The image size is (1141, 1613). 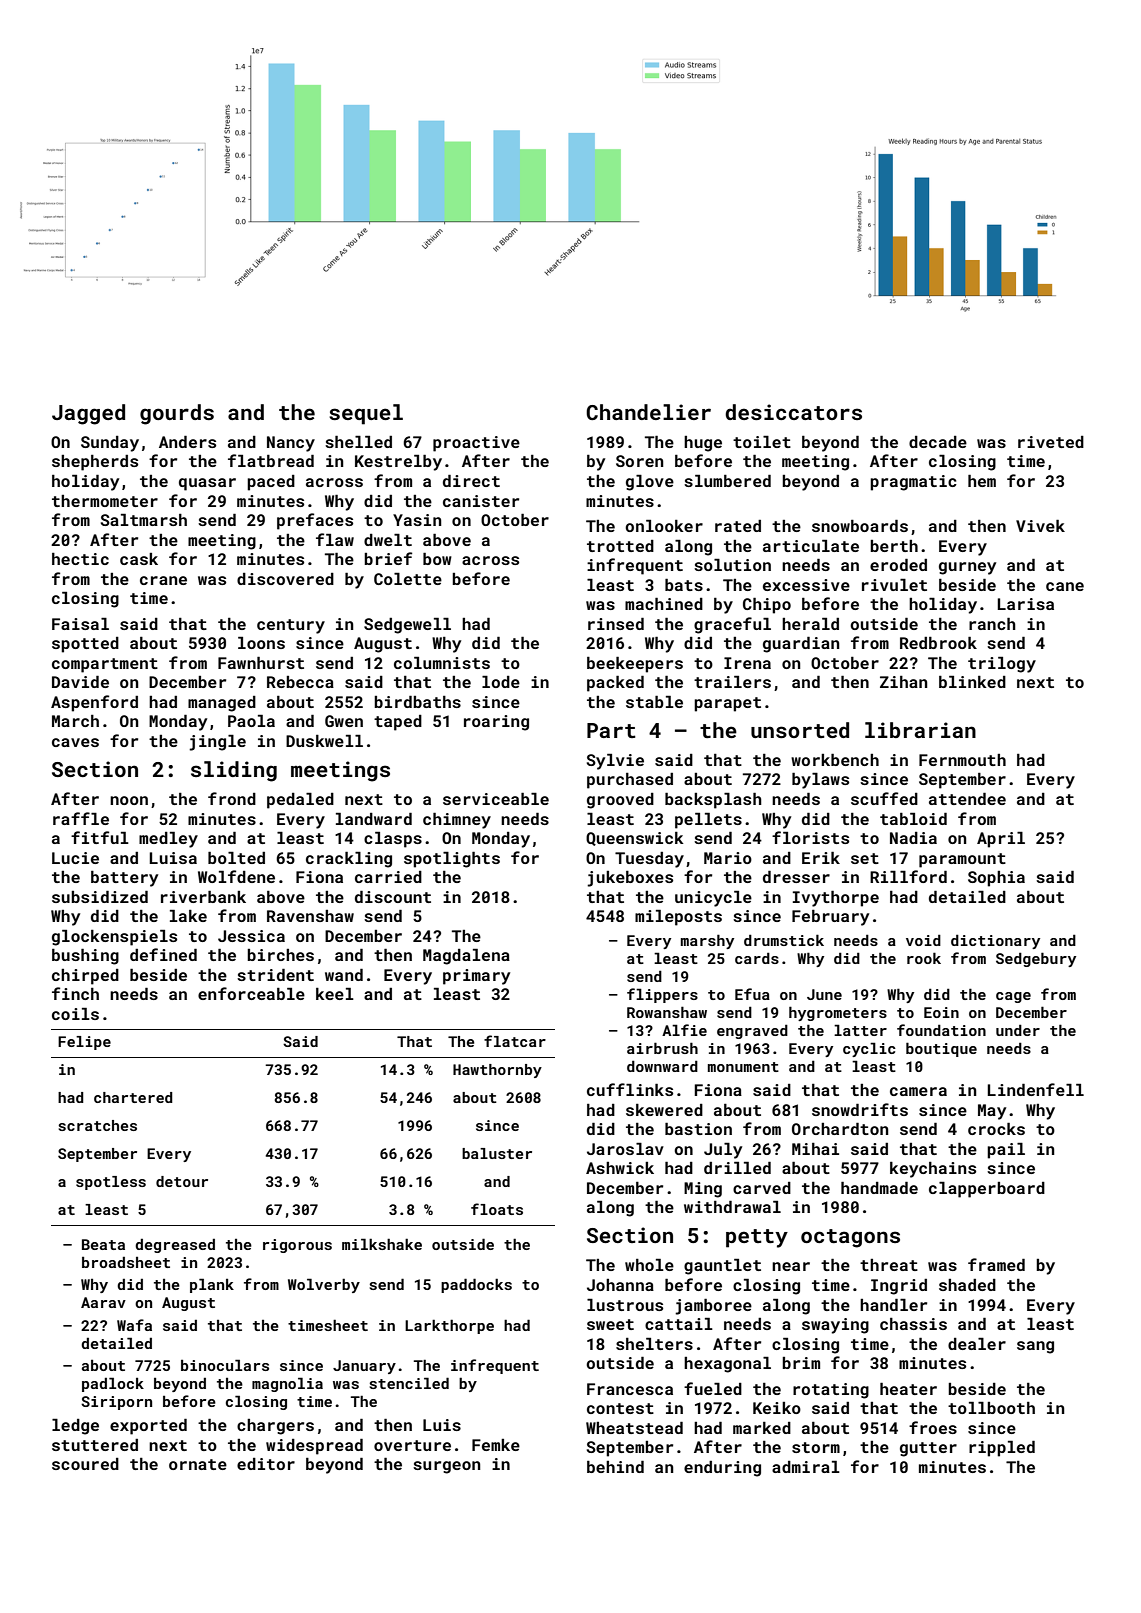 I want to click on medley, so click(x=168, y=840).
